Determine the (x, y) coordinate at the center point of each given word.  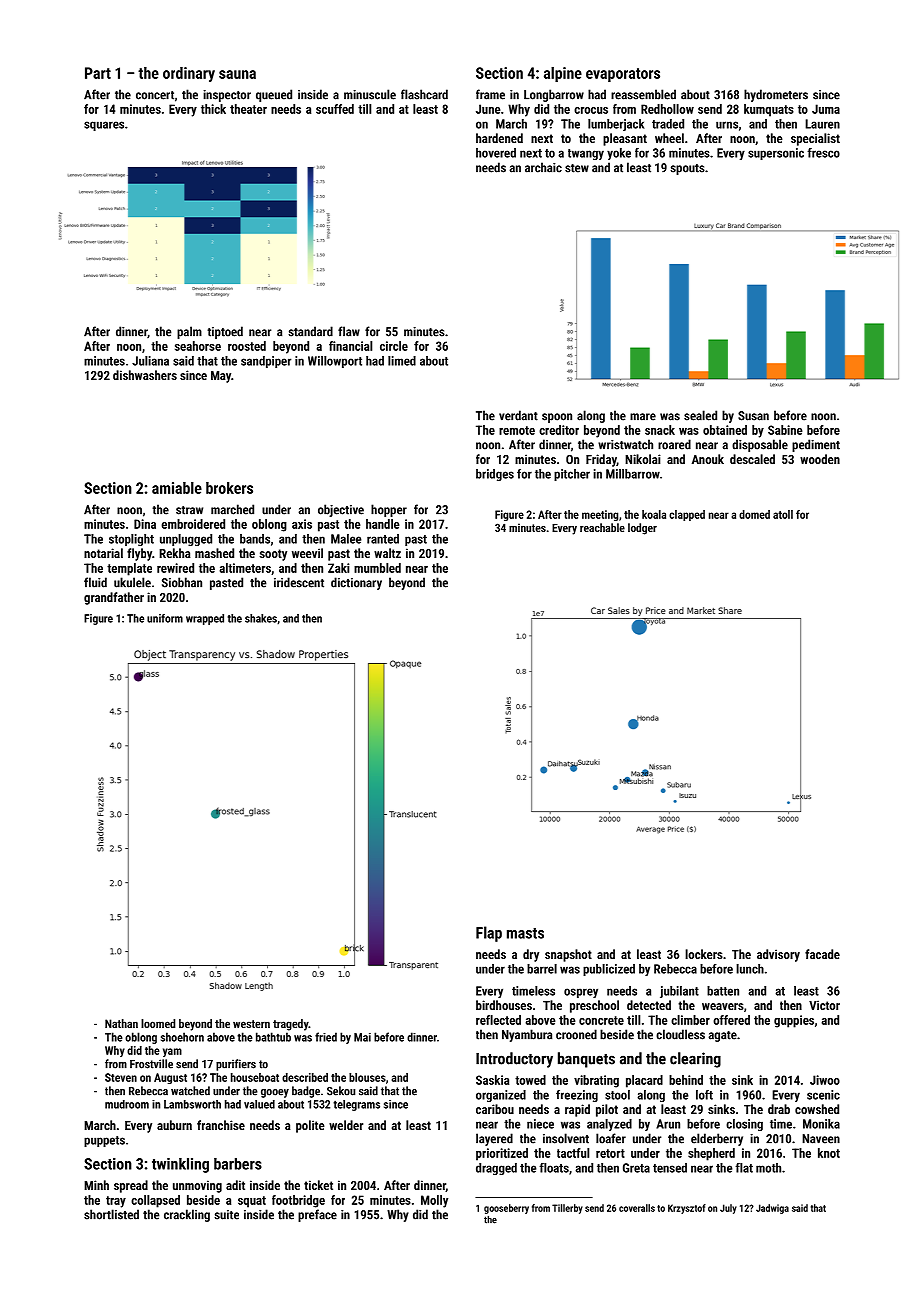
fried (326, 1037)
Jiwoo (825, 1080)
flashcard (424, 94)
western (251, 1024)
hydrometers (776, 95)
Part (98, 73)
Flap (489, 934)
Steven (121, 1077)
